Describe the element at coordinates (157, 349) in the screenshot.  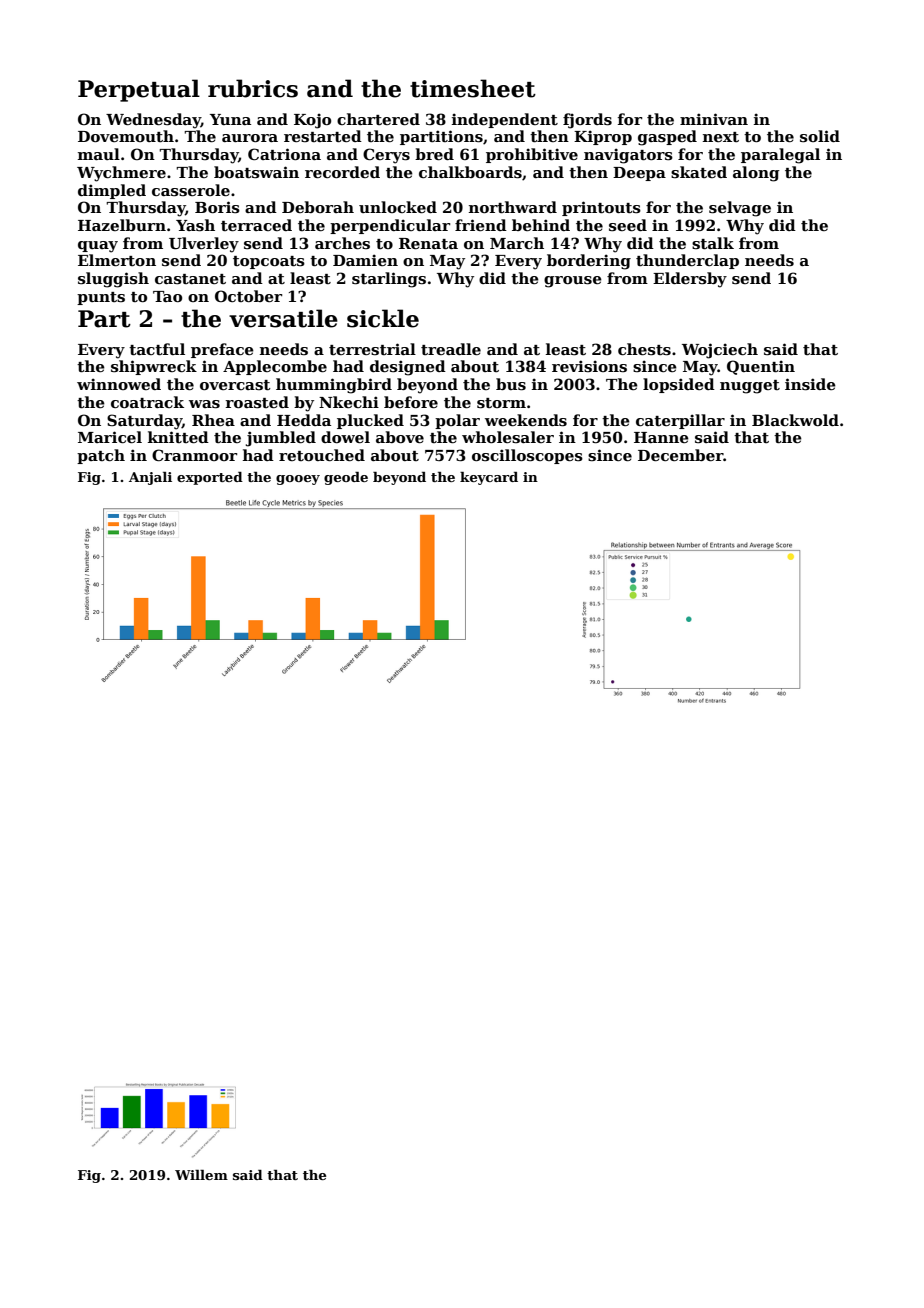
I see `tactful` at that location.
